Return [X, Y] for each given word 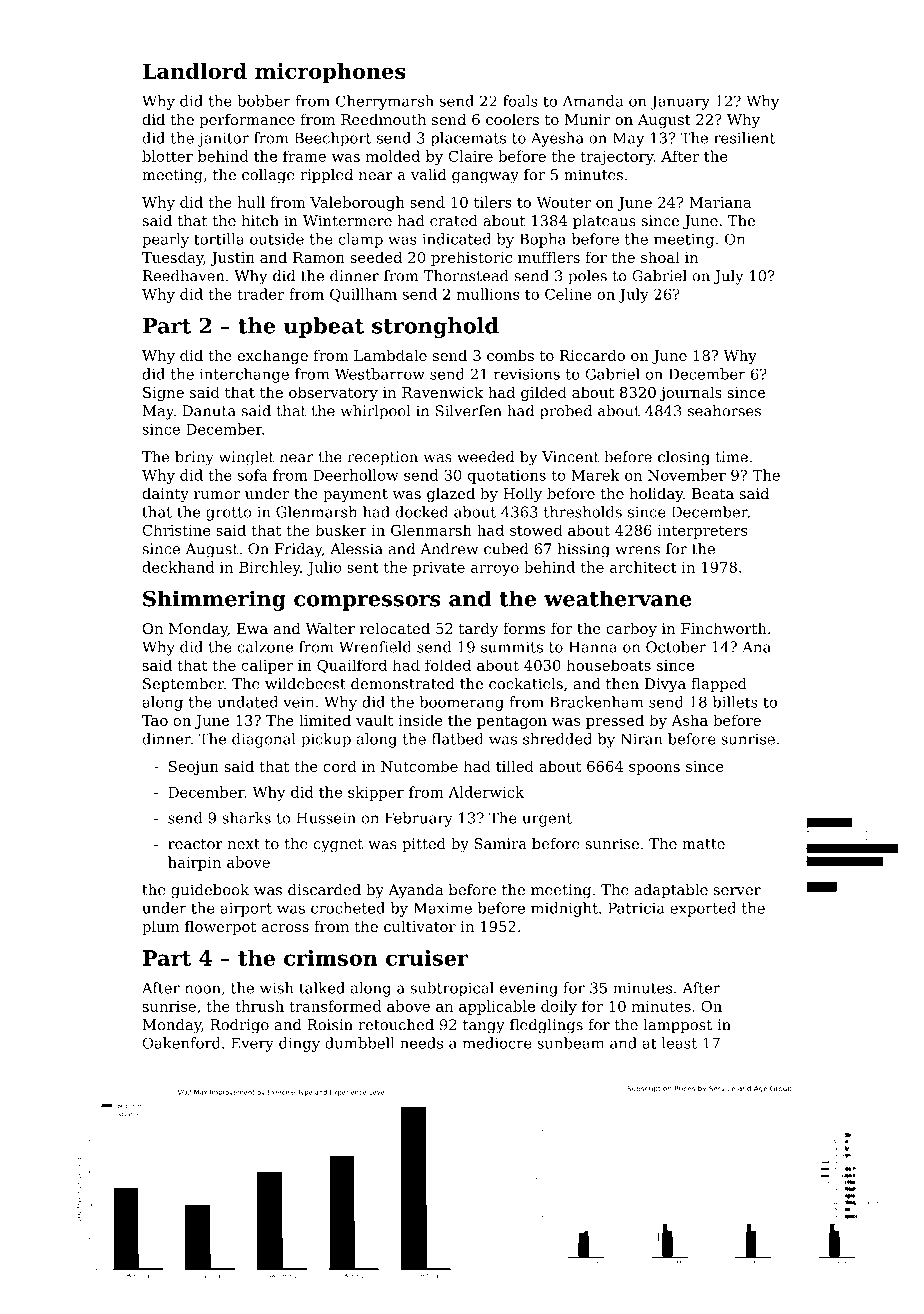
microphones [330, 73]
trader [260, 294]
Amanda [593, 101]
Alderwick [486, 792]
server [737, 891]
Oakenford [181, 1043]
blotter [167, 156]
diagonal [264, 740]
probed [566, 412]
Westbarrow [380, 374]
